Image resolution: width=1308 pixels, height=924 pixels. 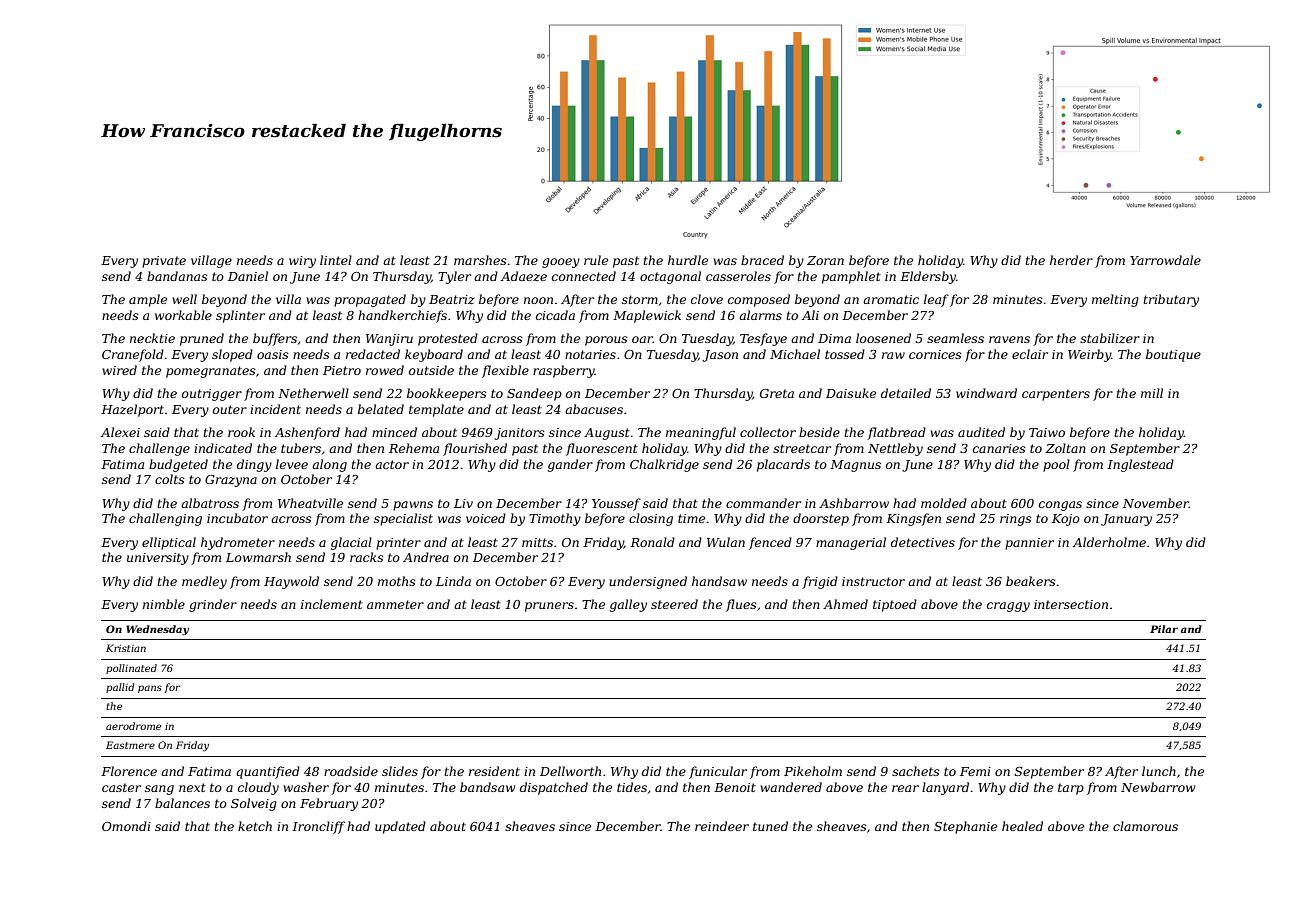 I want to click on braced, so click(x=762, y=260).
